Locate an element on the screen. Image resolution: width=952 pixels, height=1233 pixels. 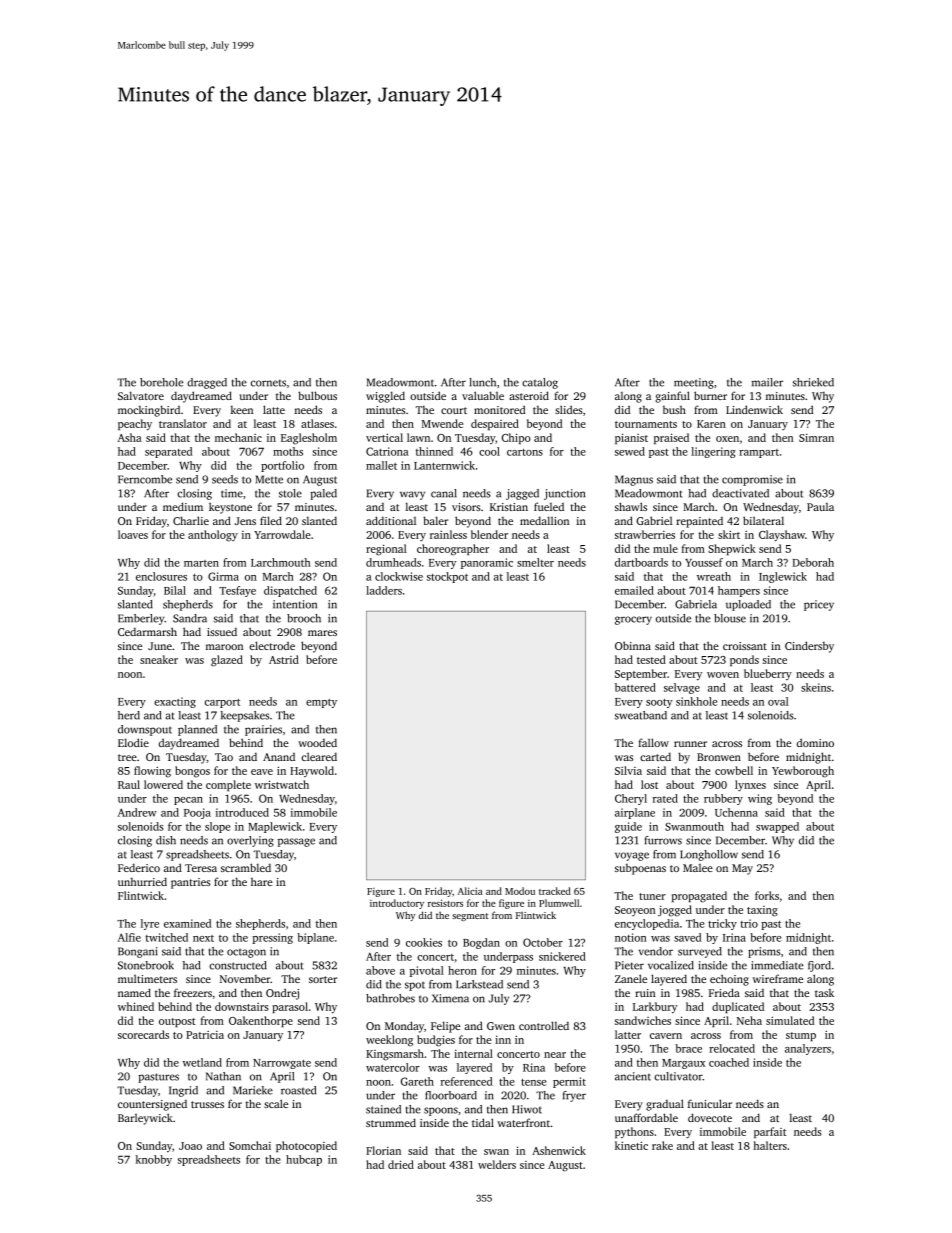
Patricia is located at coordinates (205, 1035).
